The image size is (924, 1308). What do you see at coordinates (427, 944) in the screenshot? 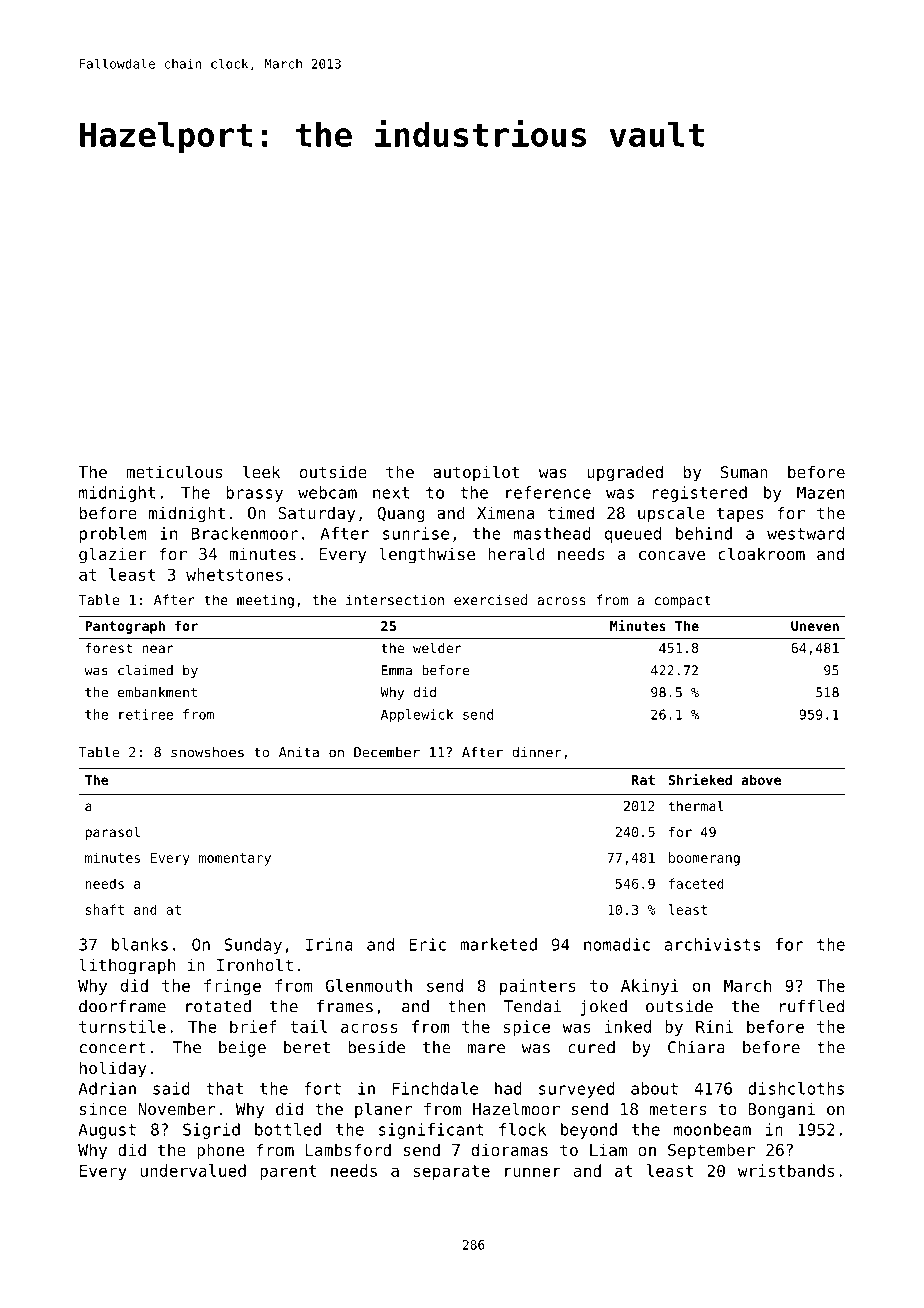
I see `Eric` at bounding box center [427, 944].
